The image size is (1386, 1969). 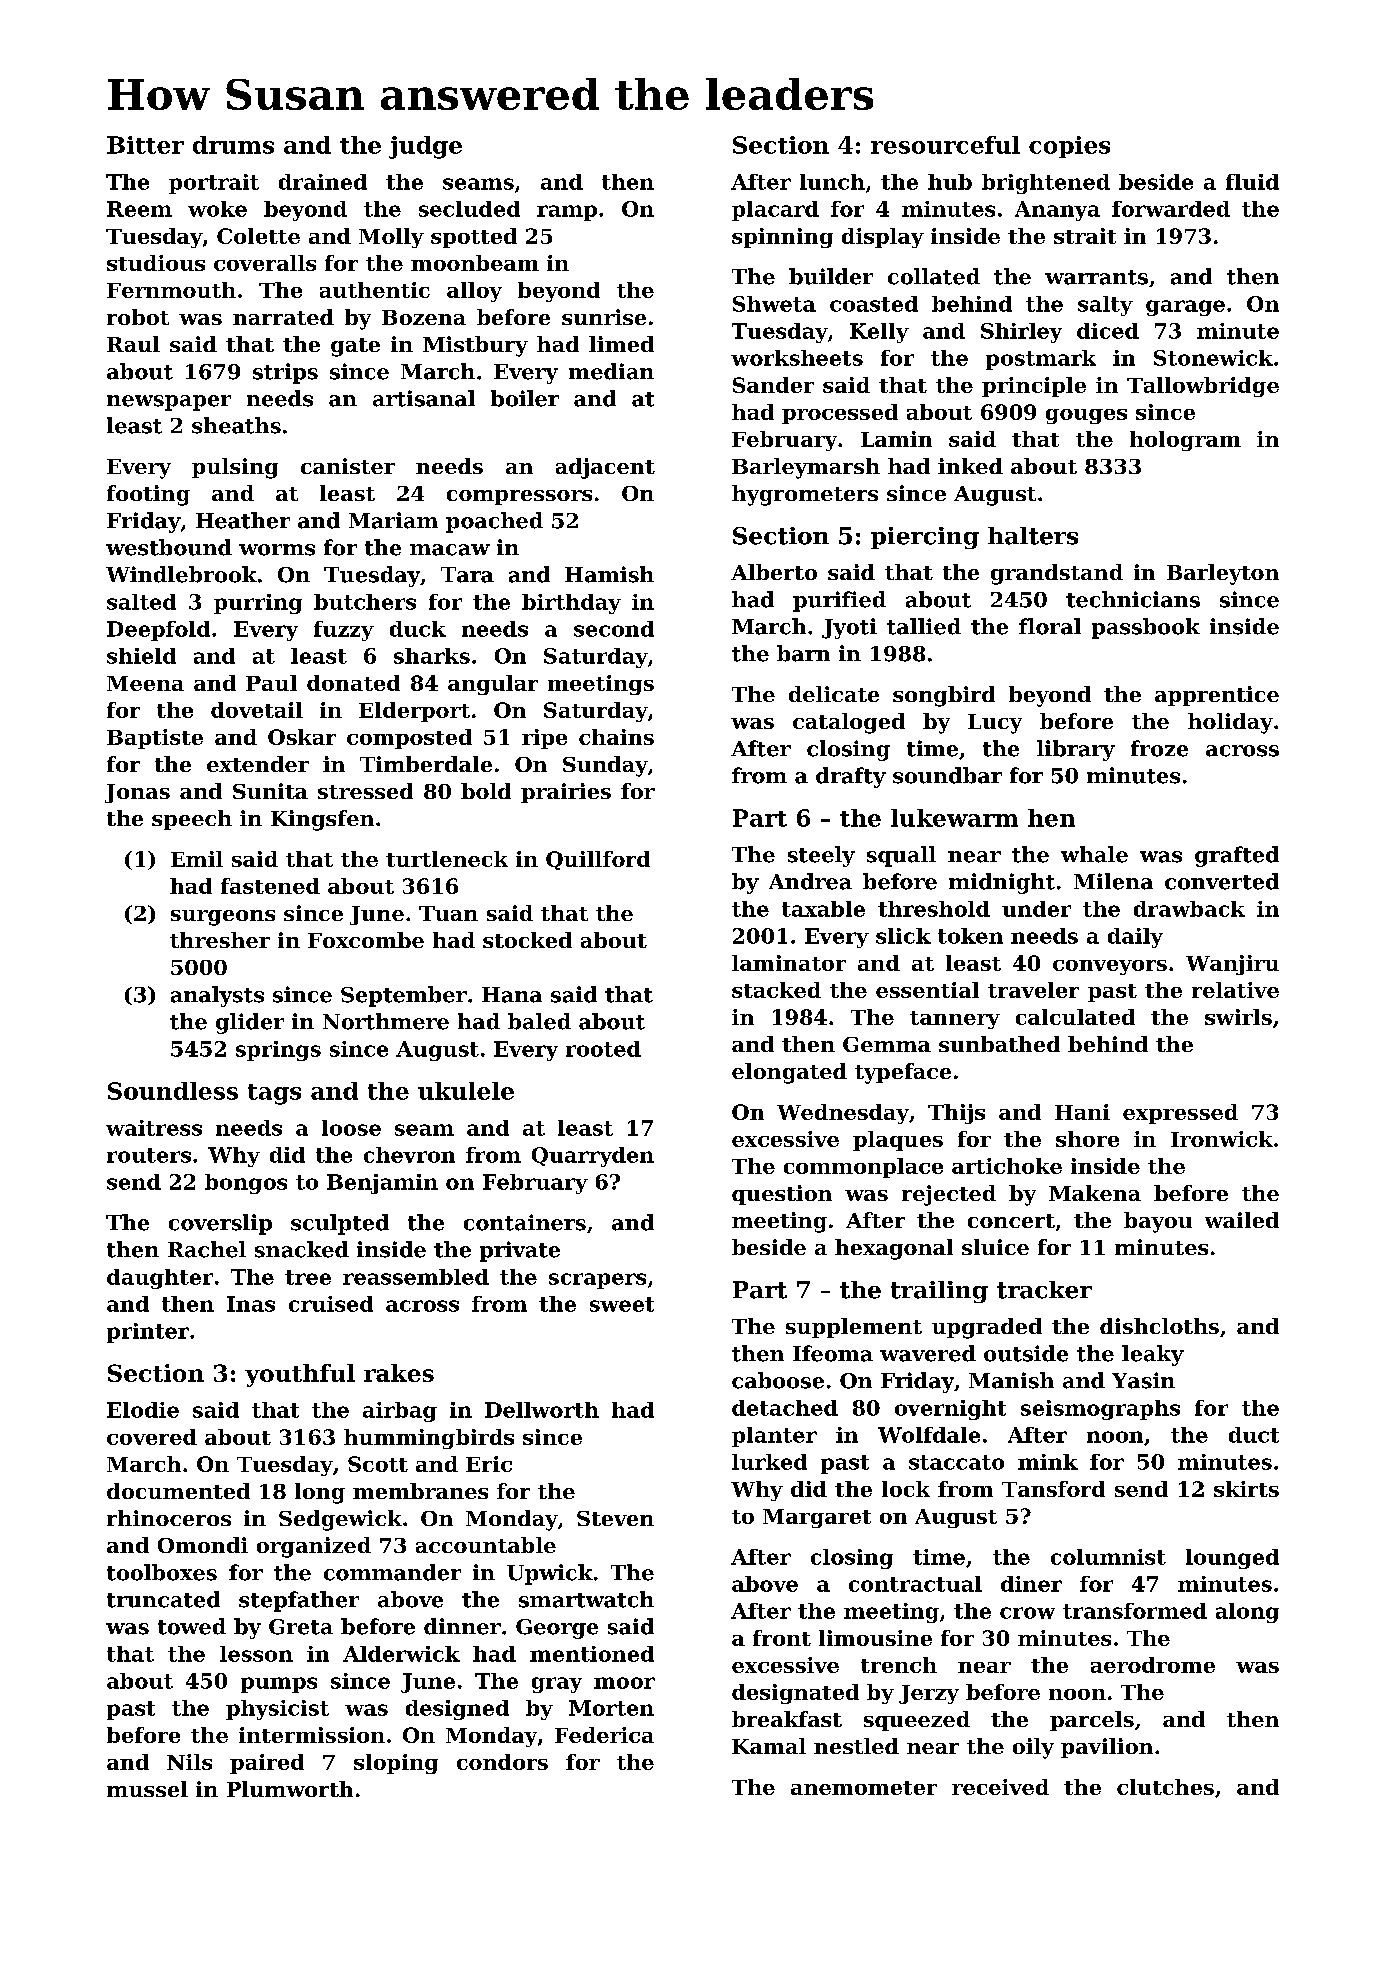 I want to click on Reem, so click(x=139, y=209).
